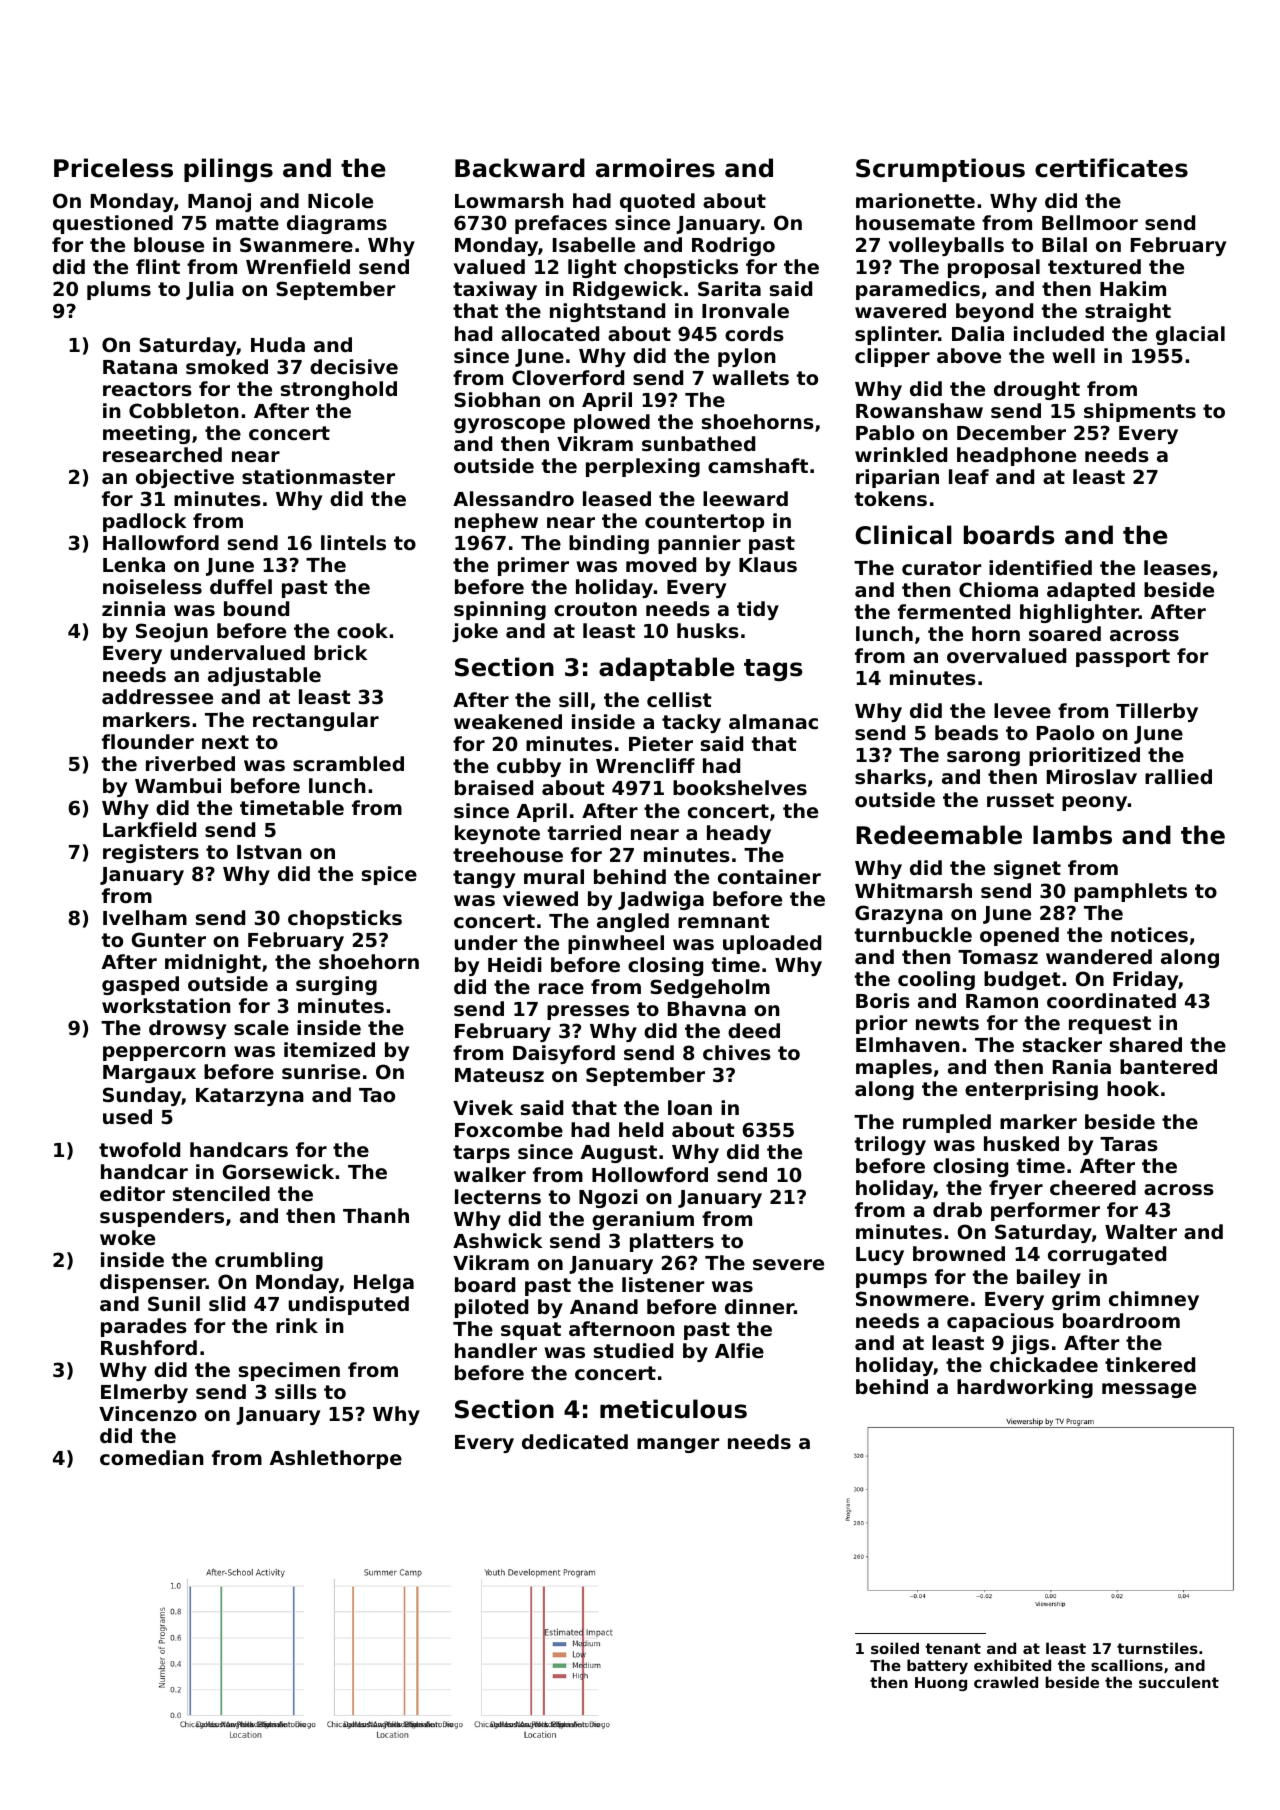 The width and height of the document is (1280, 1810). I want to click on Backward, so click(520, 168).
